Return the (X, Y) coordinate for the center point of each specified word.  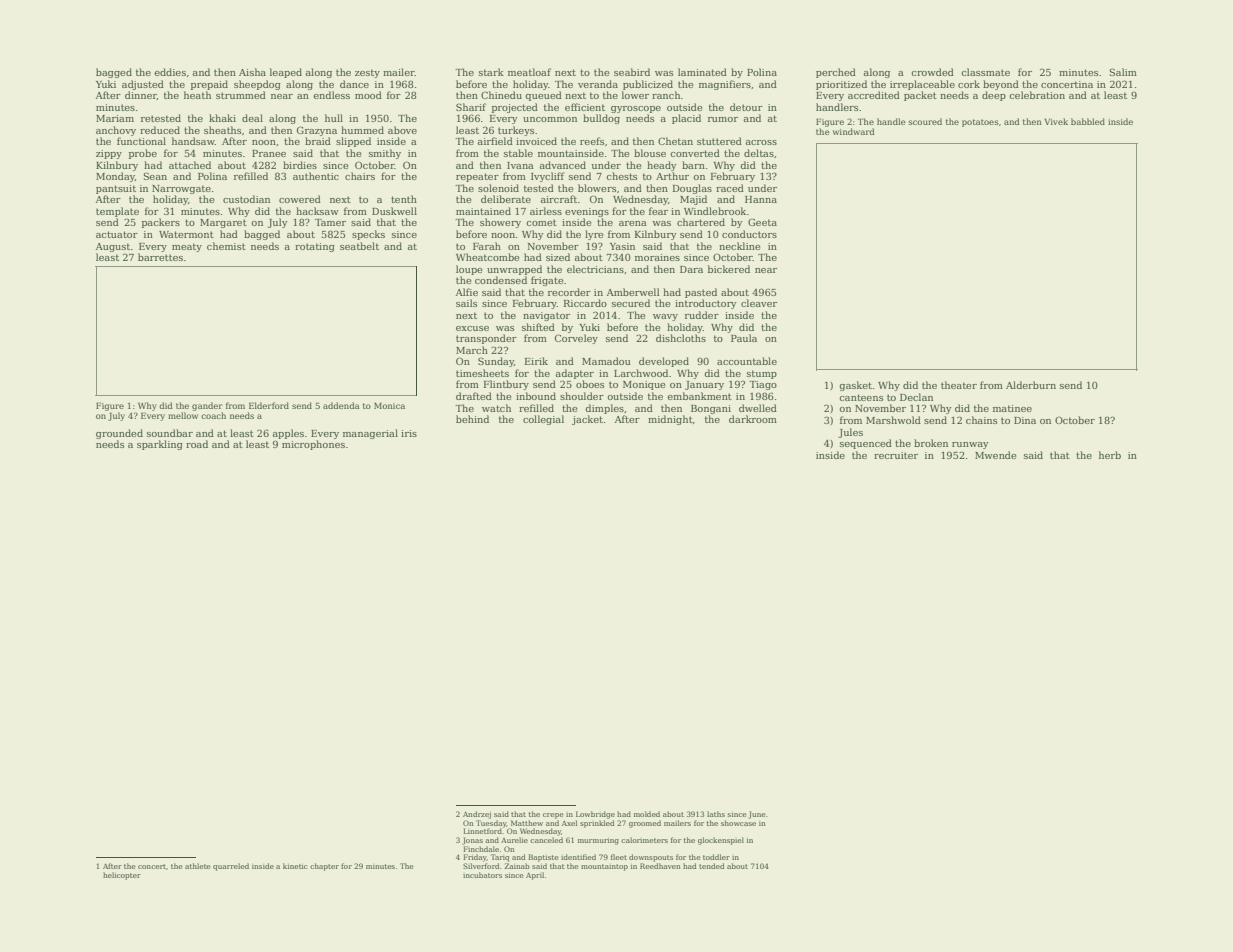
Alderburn (1031, 385)
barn (693, 165)
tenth (404, 199)
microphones (313, 445)
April (535, 876)
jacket (587, 420)
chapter (324, 867)
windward (854, 131)
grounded (119, 434)
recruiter (896, 455)
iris (409, 433)
